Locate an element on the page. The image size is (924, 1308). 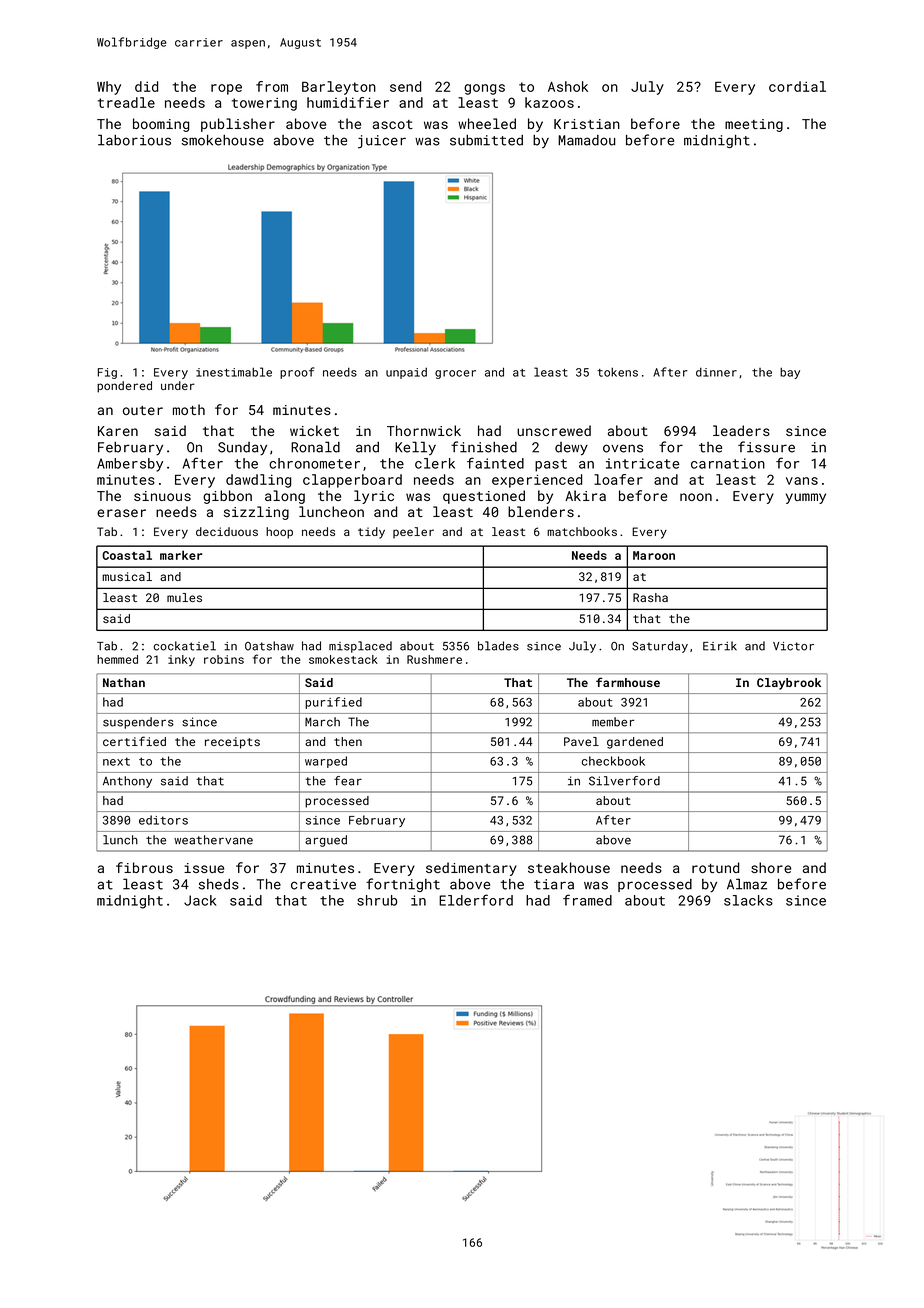
clerk is located at coordinates (435, 463).
